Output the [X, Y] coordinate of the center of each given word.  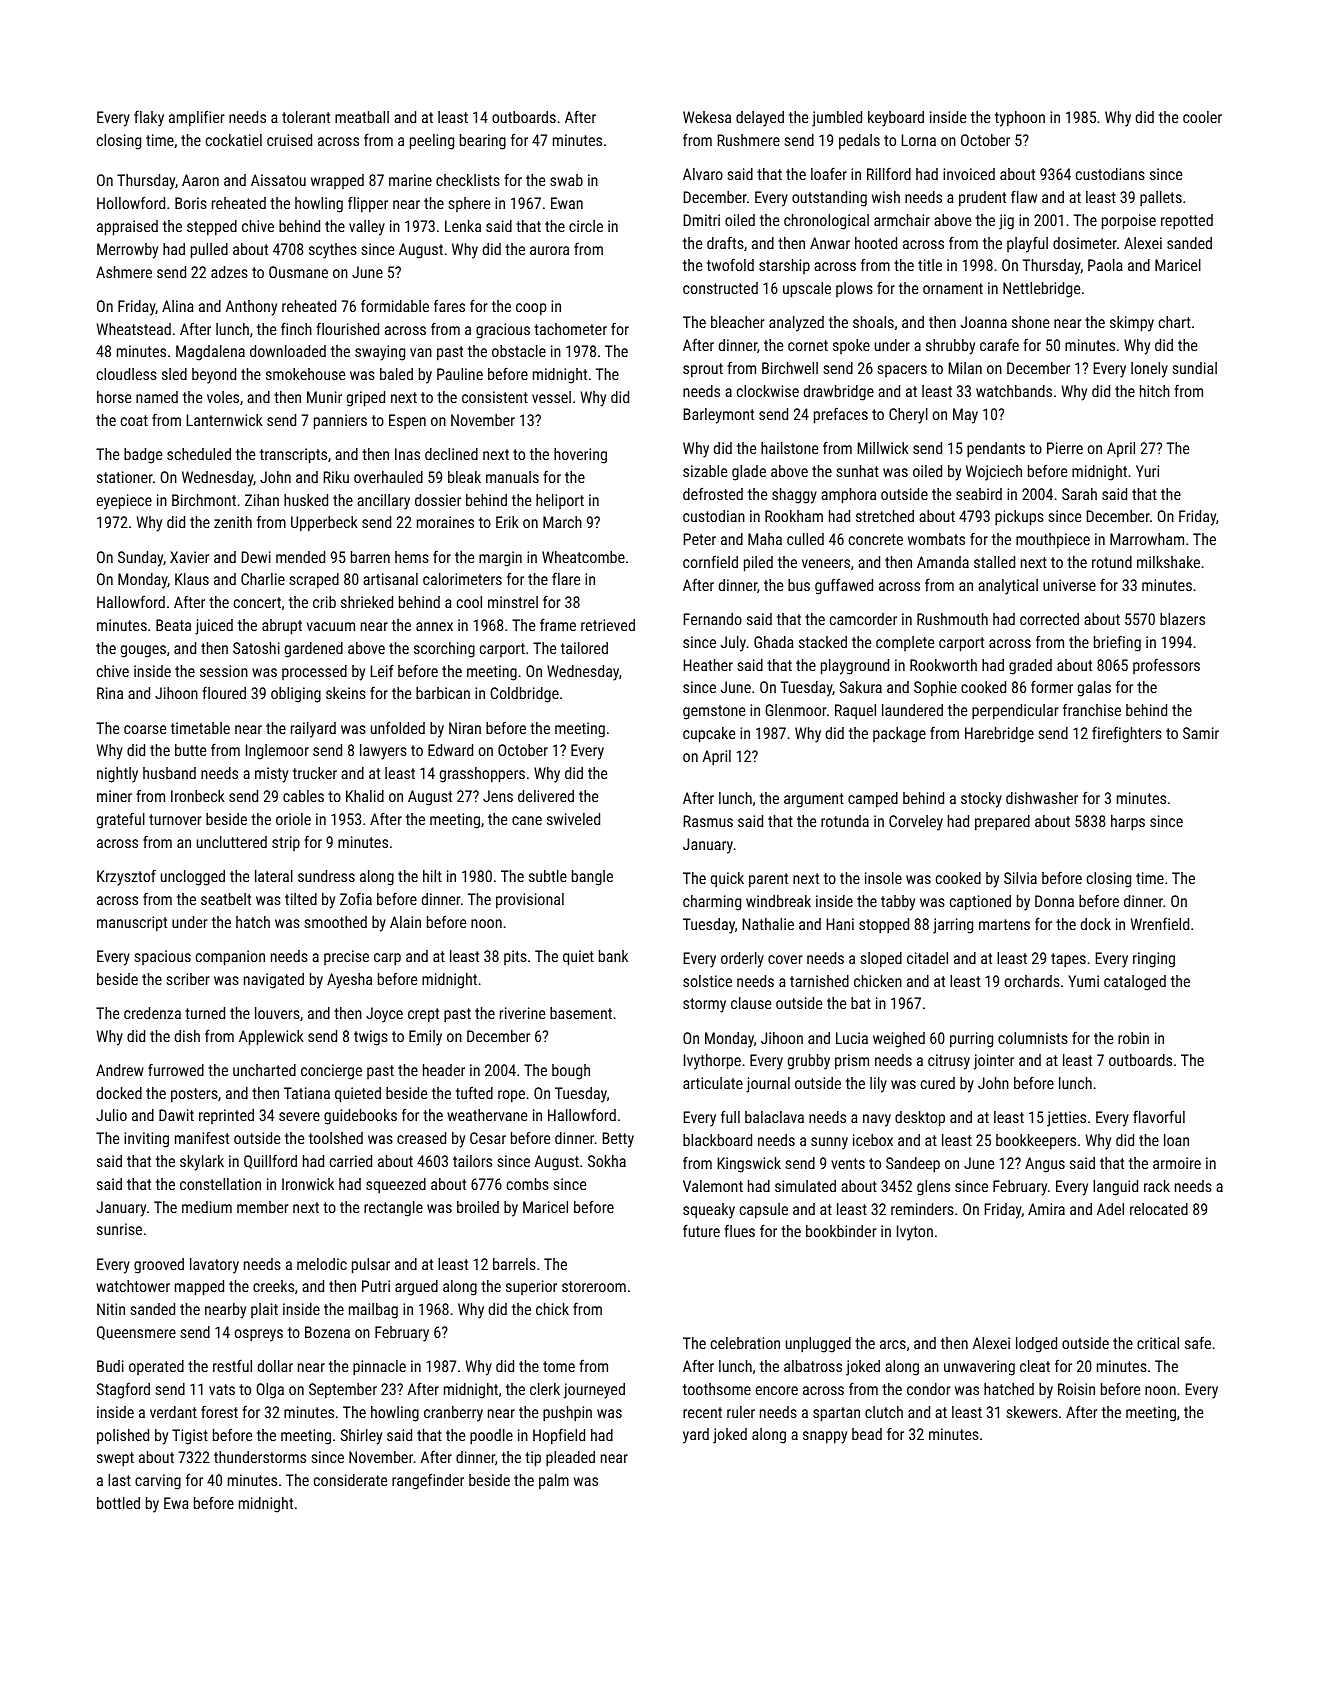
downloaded [288, 351]
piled [758, 564]
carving [158, 1482]
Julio [111, 1115]
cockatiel [234, 140]
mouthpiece [1053, 541]
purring [971, 1040]
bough [571, 1072]
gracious [503, 331]
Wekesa [707, 117]
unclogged [193, 878]
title [930, 265]
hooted [876, 243]
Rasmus [708, 821]
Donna [1054, 901]
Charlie [263, 579]
